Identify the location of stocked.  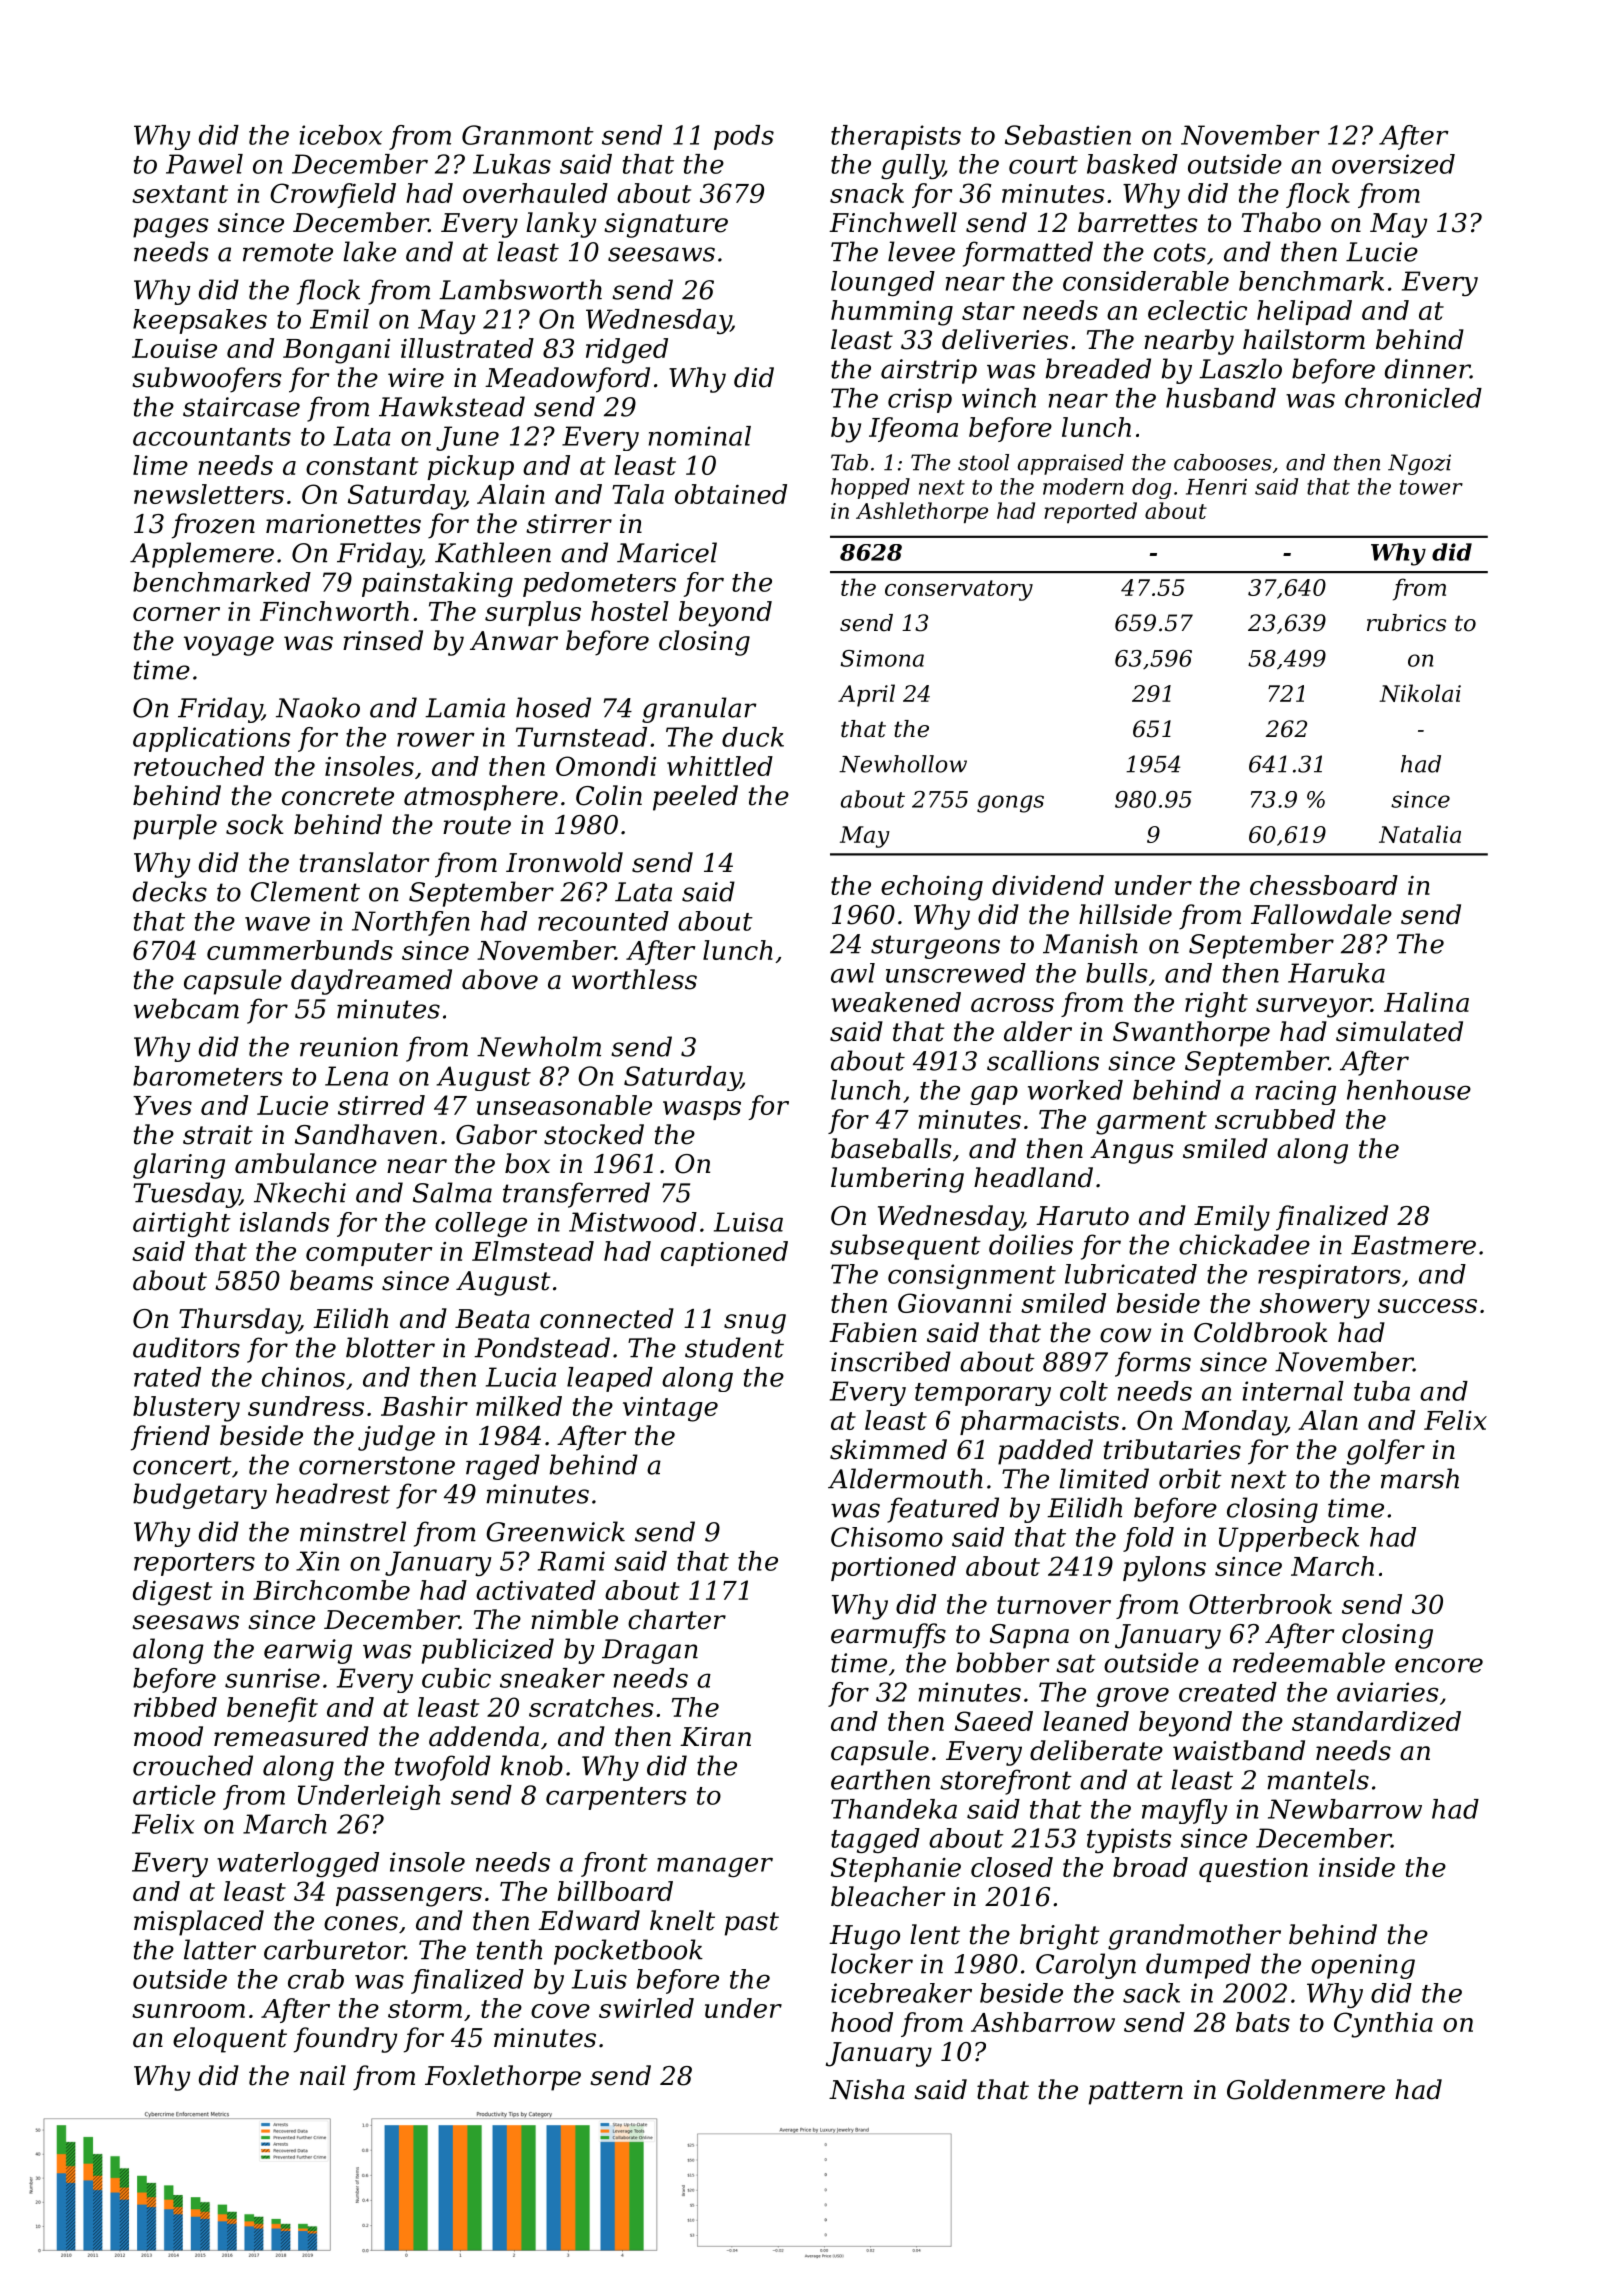
(594, 1134).
